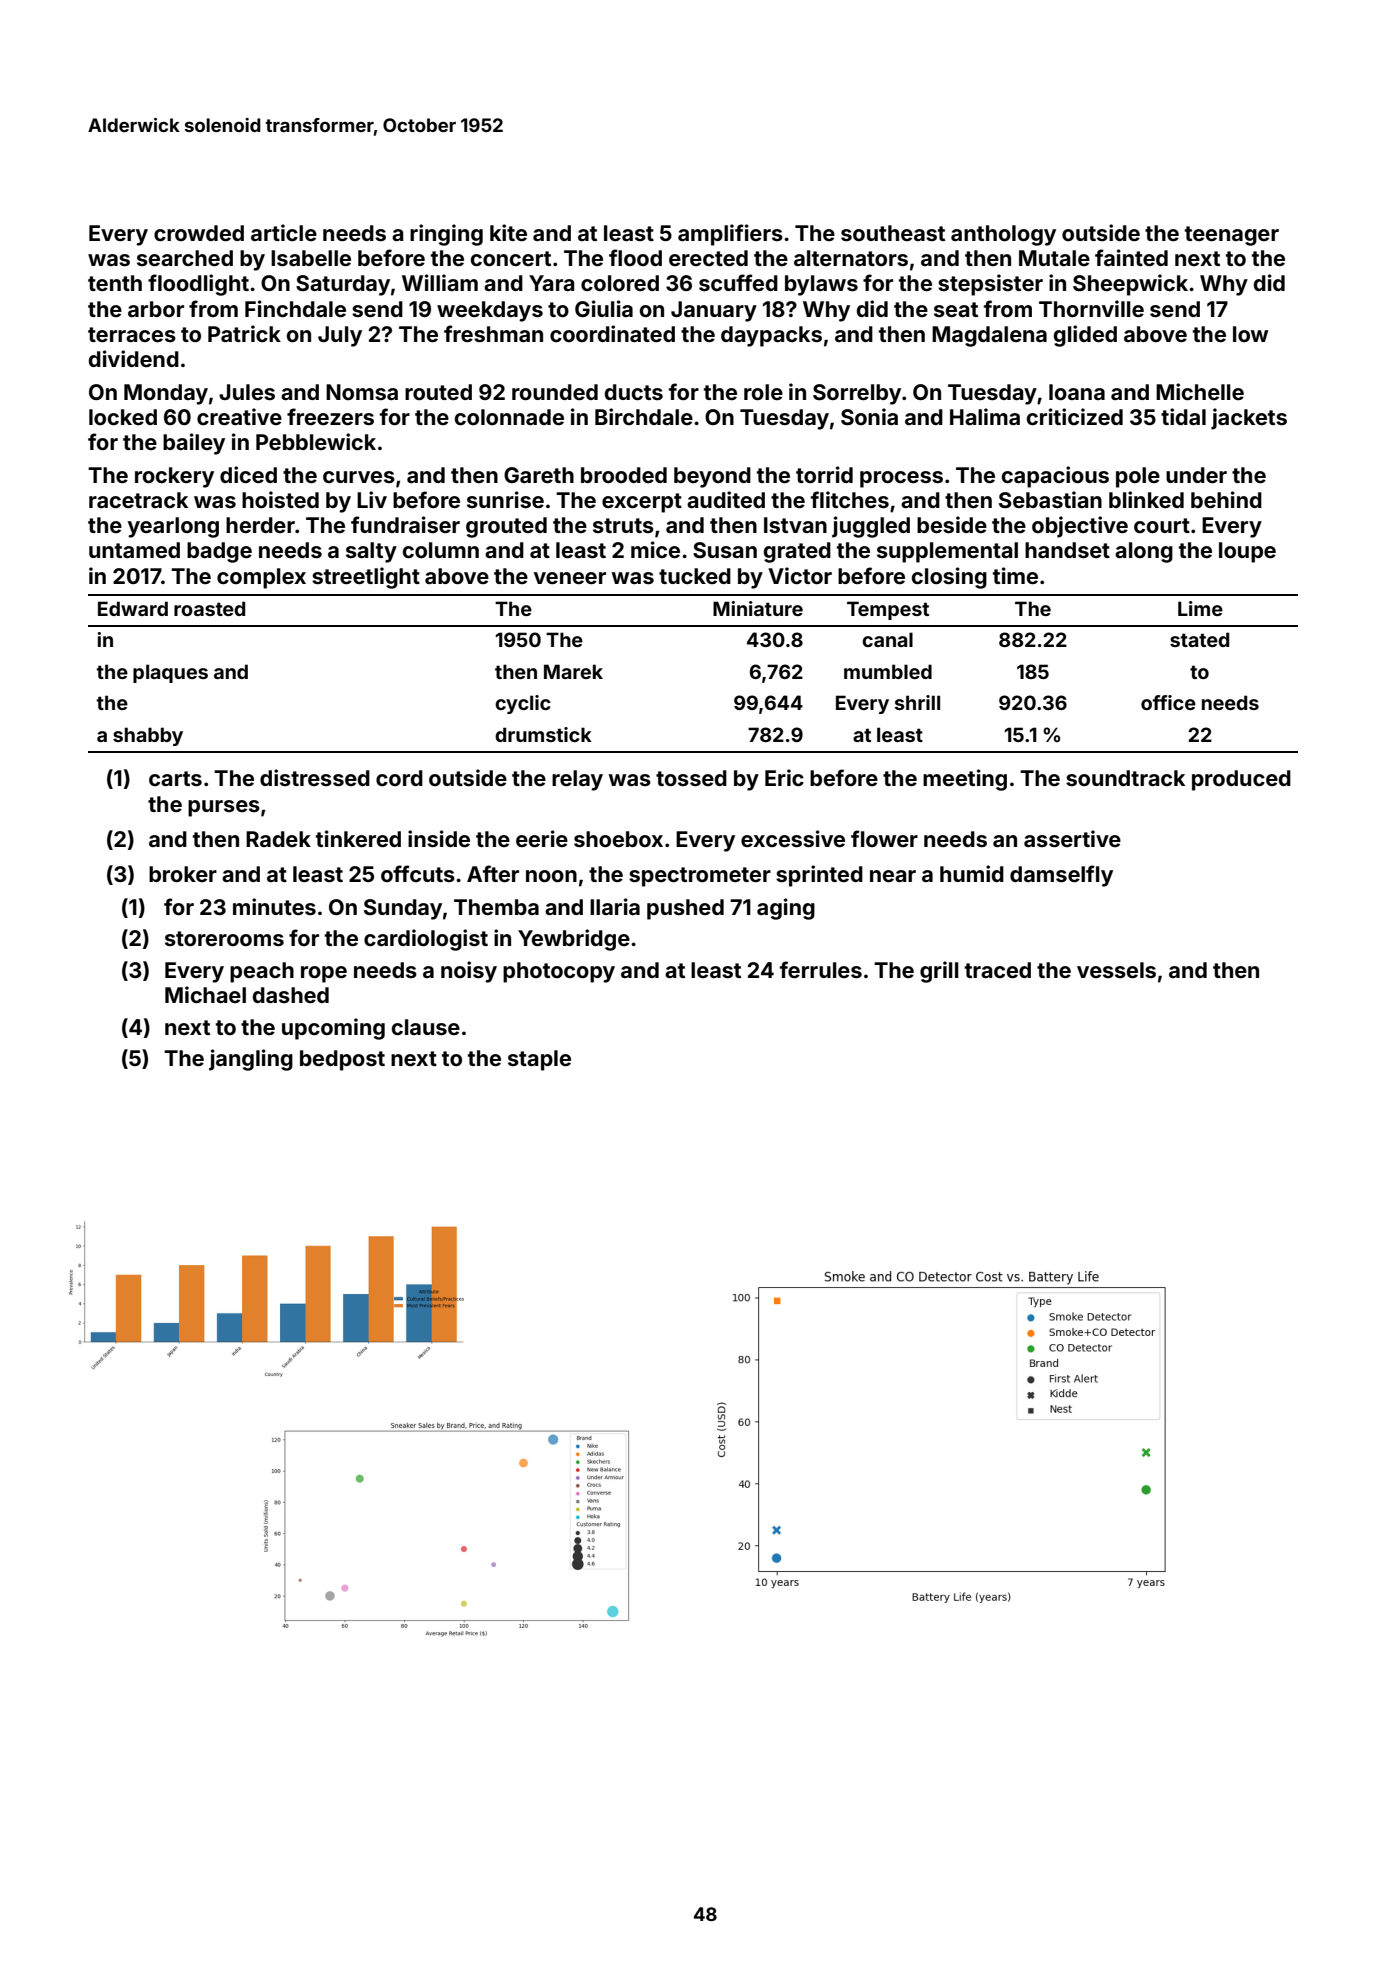 Image resolution: width=1386 pixels, height=1969 pixels. Describe the element at coordinates (573, 671) in the screenshot. I see `Marek` at that location.
